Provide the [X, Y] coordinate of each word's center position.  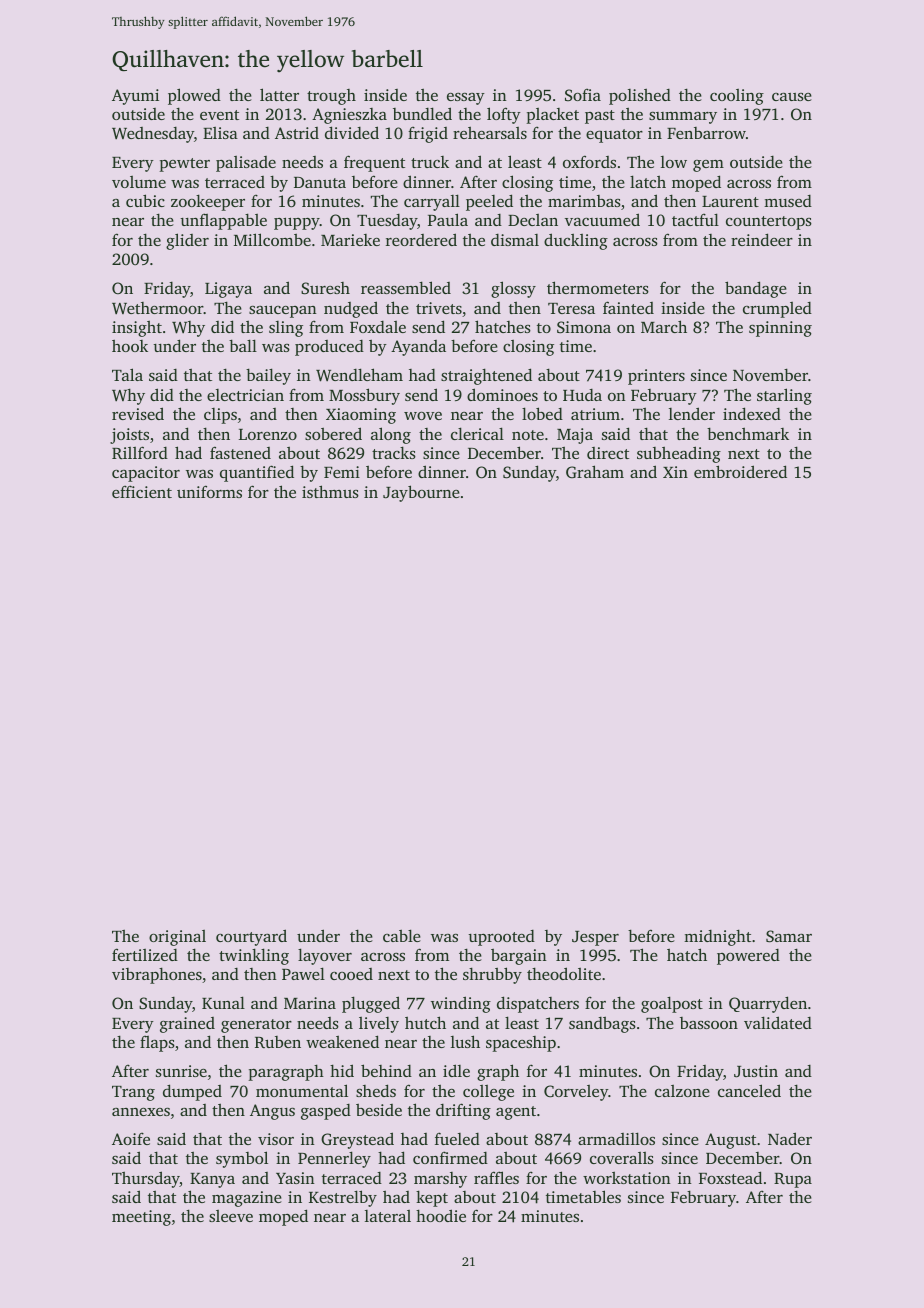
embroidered [740, 471]
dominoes [502, 394]
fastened [240, 452]
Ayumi [135, 97]
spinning [780, 329]
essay [466, 99]
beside [379, 1110]
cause [792, 97]
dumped [192, 1092]
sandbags [602, 1025]
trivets [439, 308]
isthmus [330, 491]
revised [138, 413]
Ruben [278, 1042]
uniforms [209, 491]
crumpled [777, 310]
